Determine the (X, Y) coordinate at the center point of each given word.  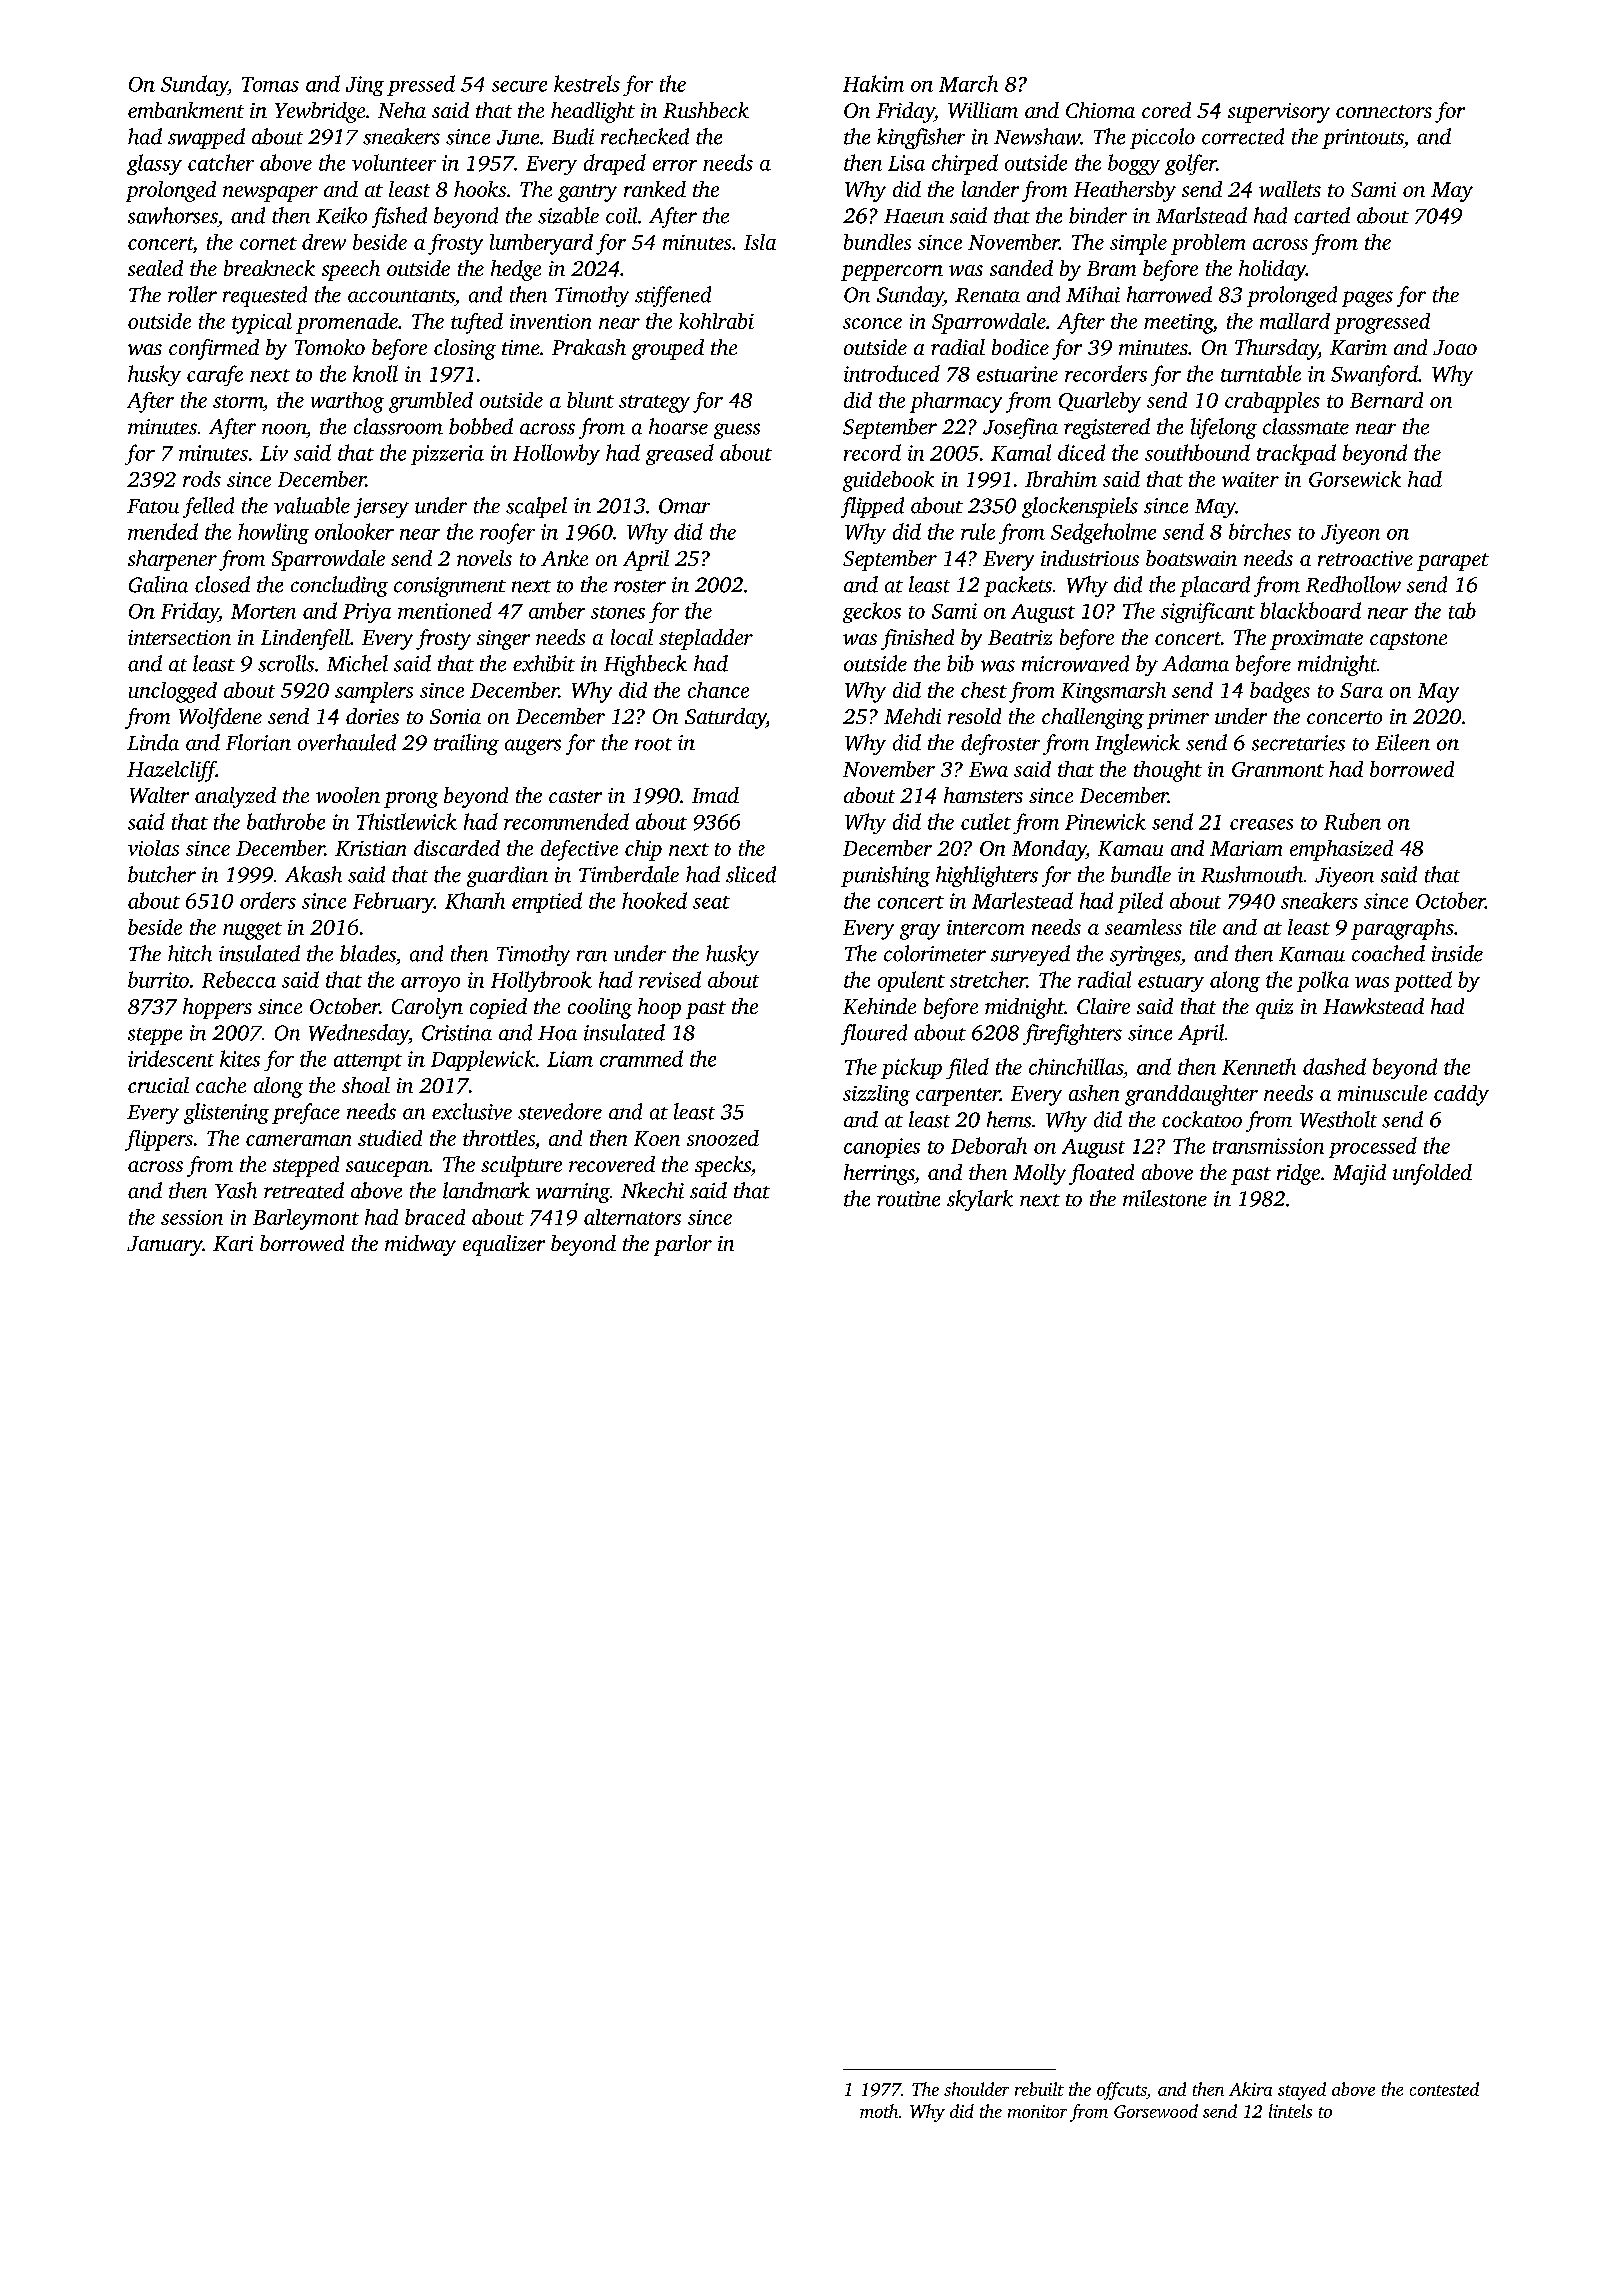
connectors (1384, 111)
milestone (1165, 1198)
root (653, 744)
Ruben (1352, 821)
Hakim (873, 83)
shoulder (976, 2089)
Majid (1359, 1174)
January (164, 1246)
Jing (365, 86)
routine (908, 1199)
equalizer (504, 1245)
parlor (683, 1245)
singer (503, 640)
